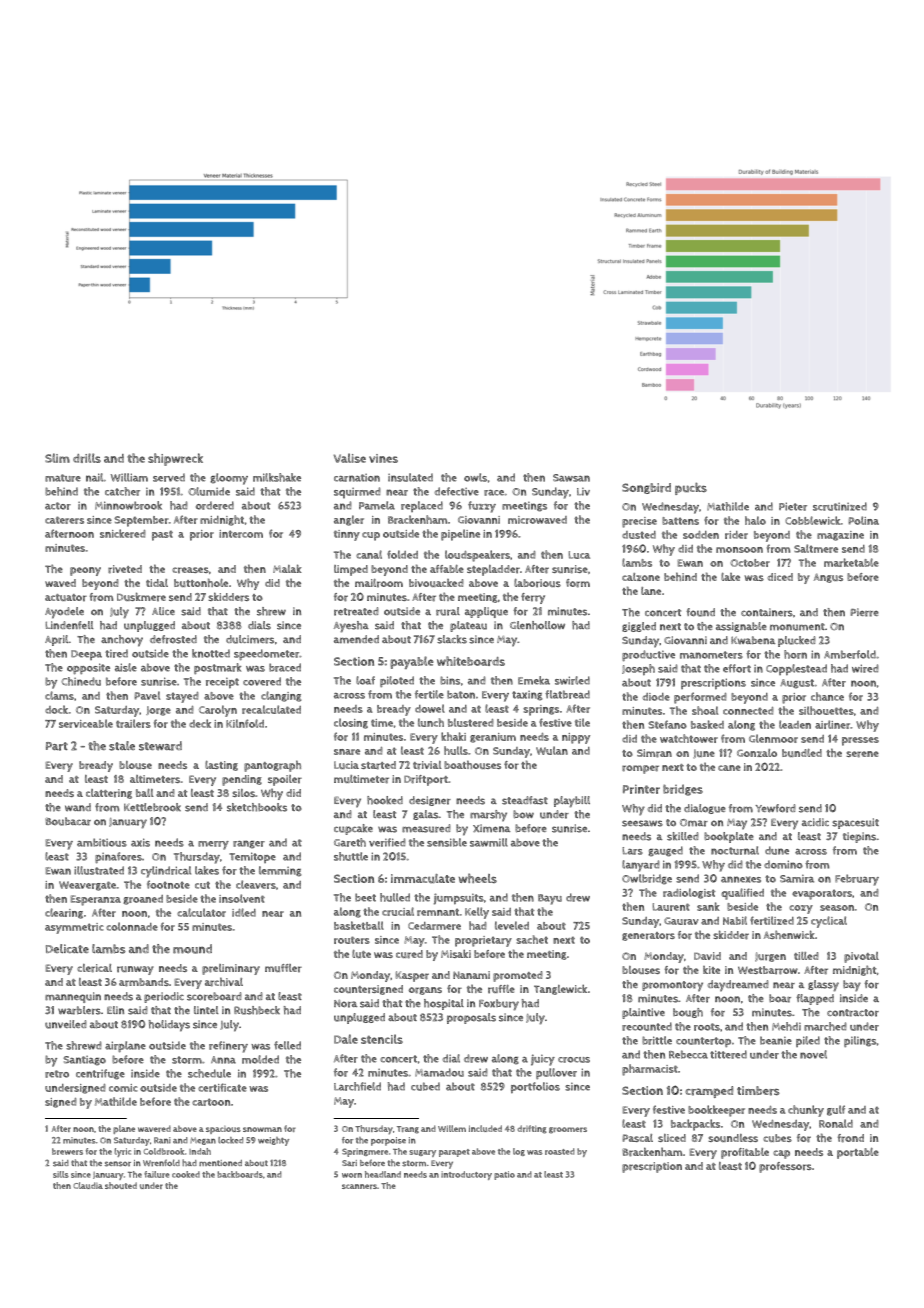 The width and height of the image is (924, 1308). Describe the element at coordinates (356, 639) in the image. I see `amended` at that location.
